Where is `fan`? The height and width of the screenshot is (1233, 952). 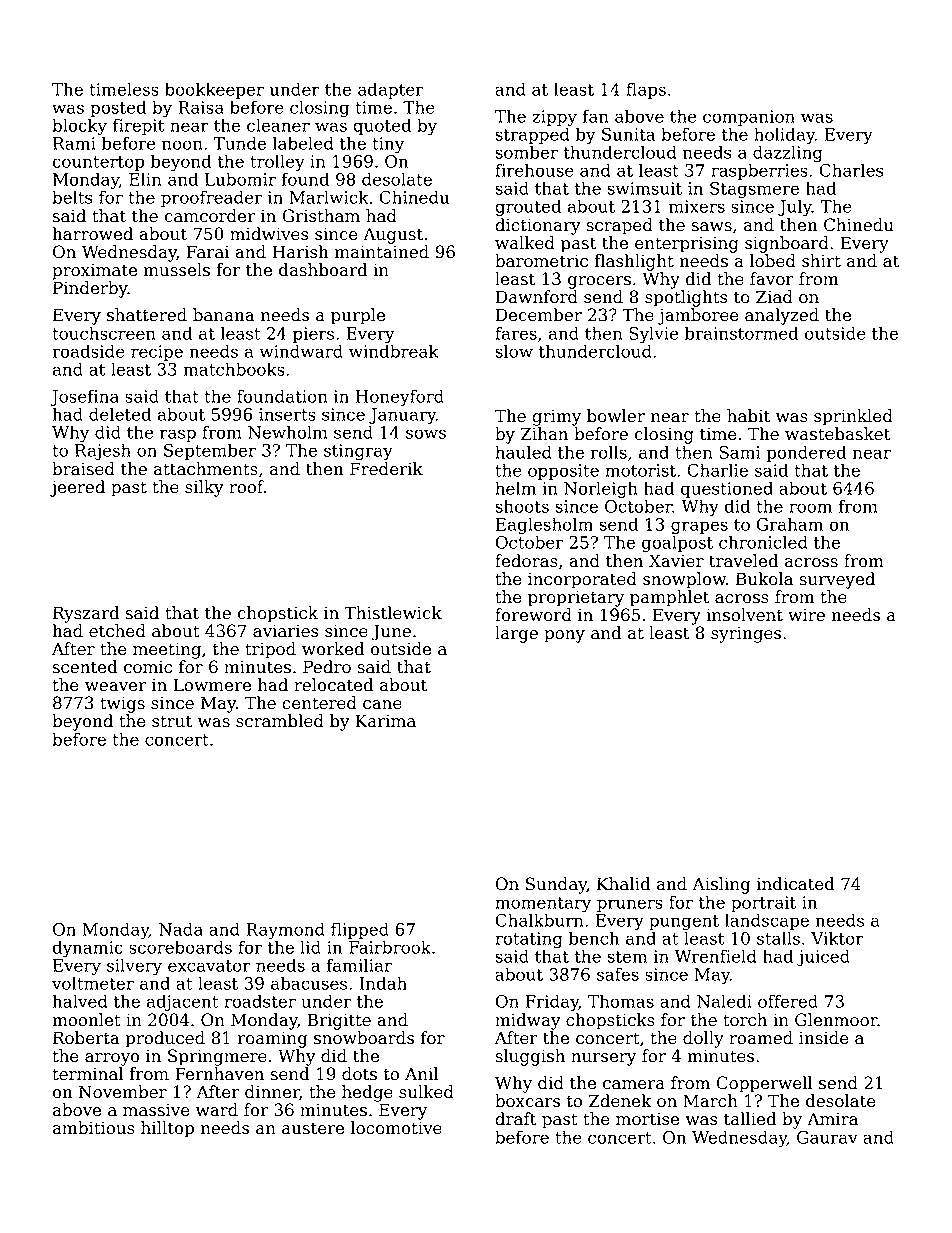 fan is located at coordinates (596, 116).
